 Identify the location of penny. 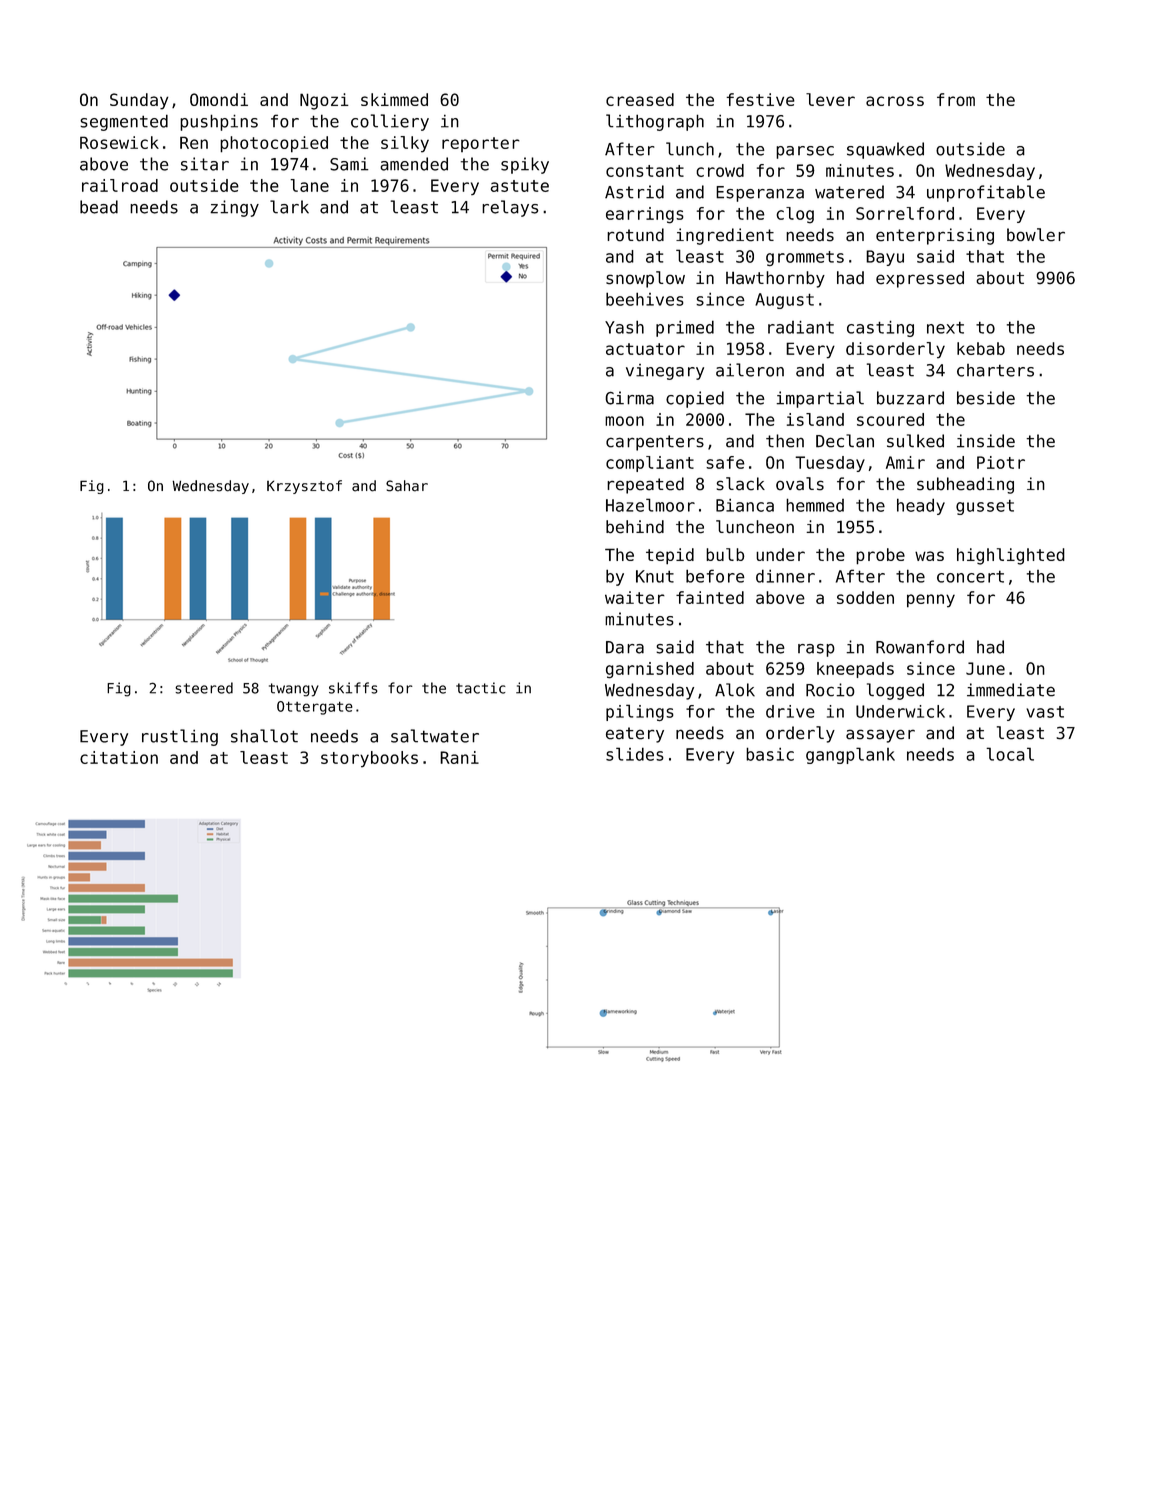
(931, 601).
